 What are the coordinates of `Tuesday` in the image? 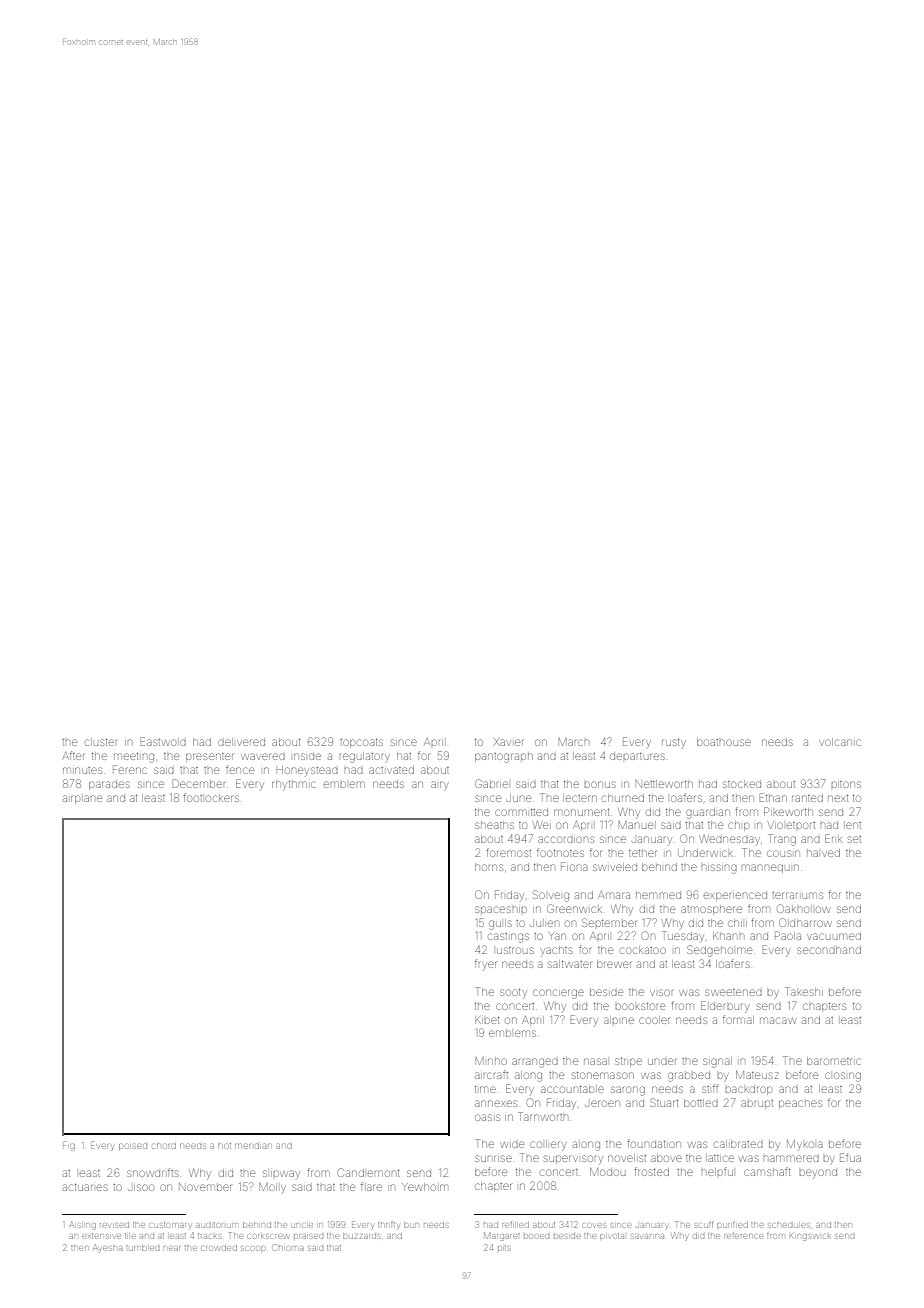 It's located at (683, 936).
